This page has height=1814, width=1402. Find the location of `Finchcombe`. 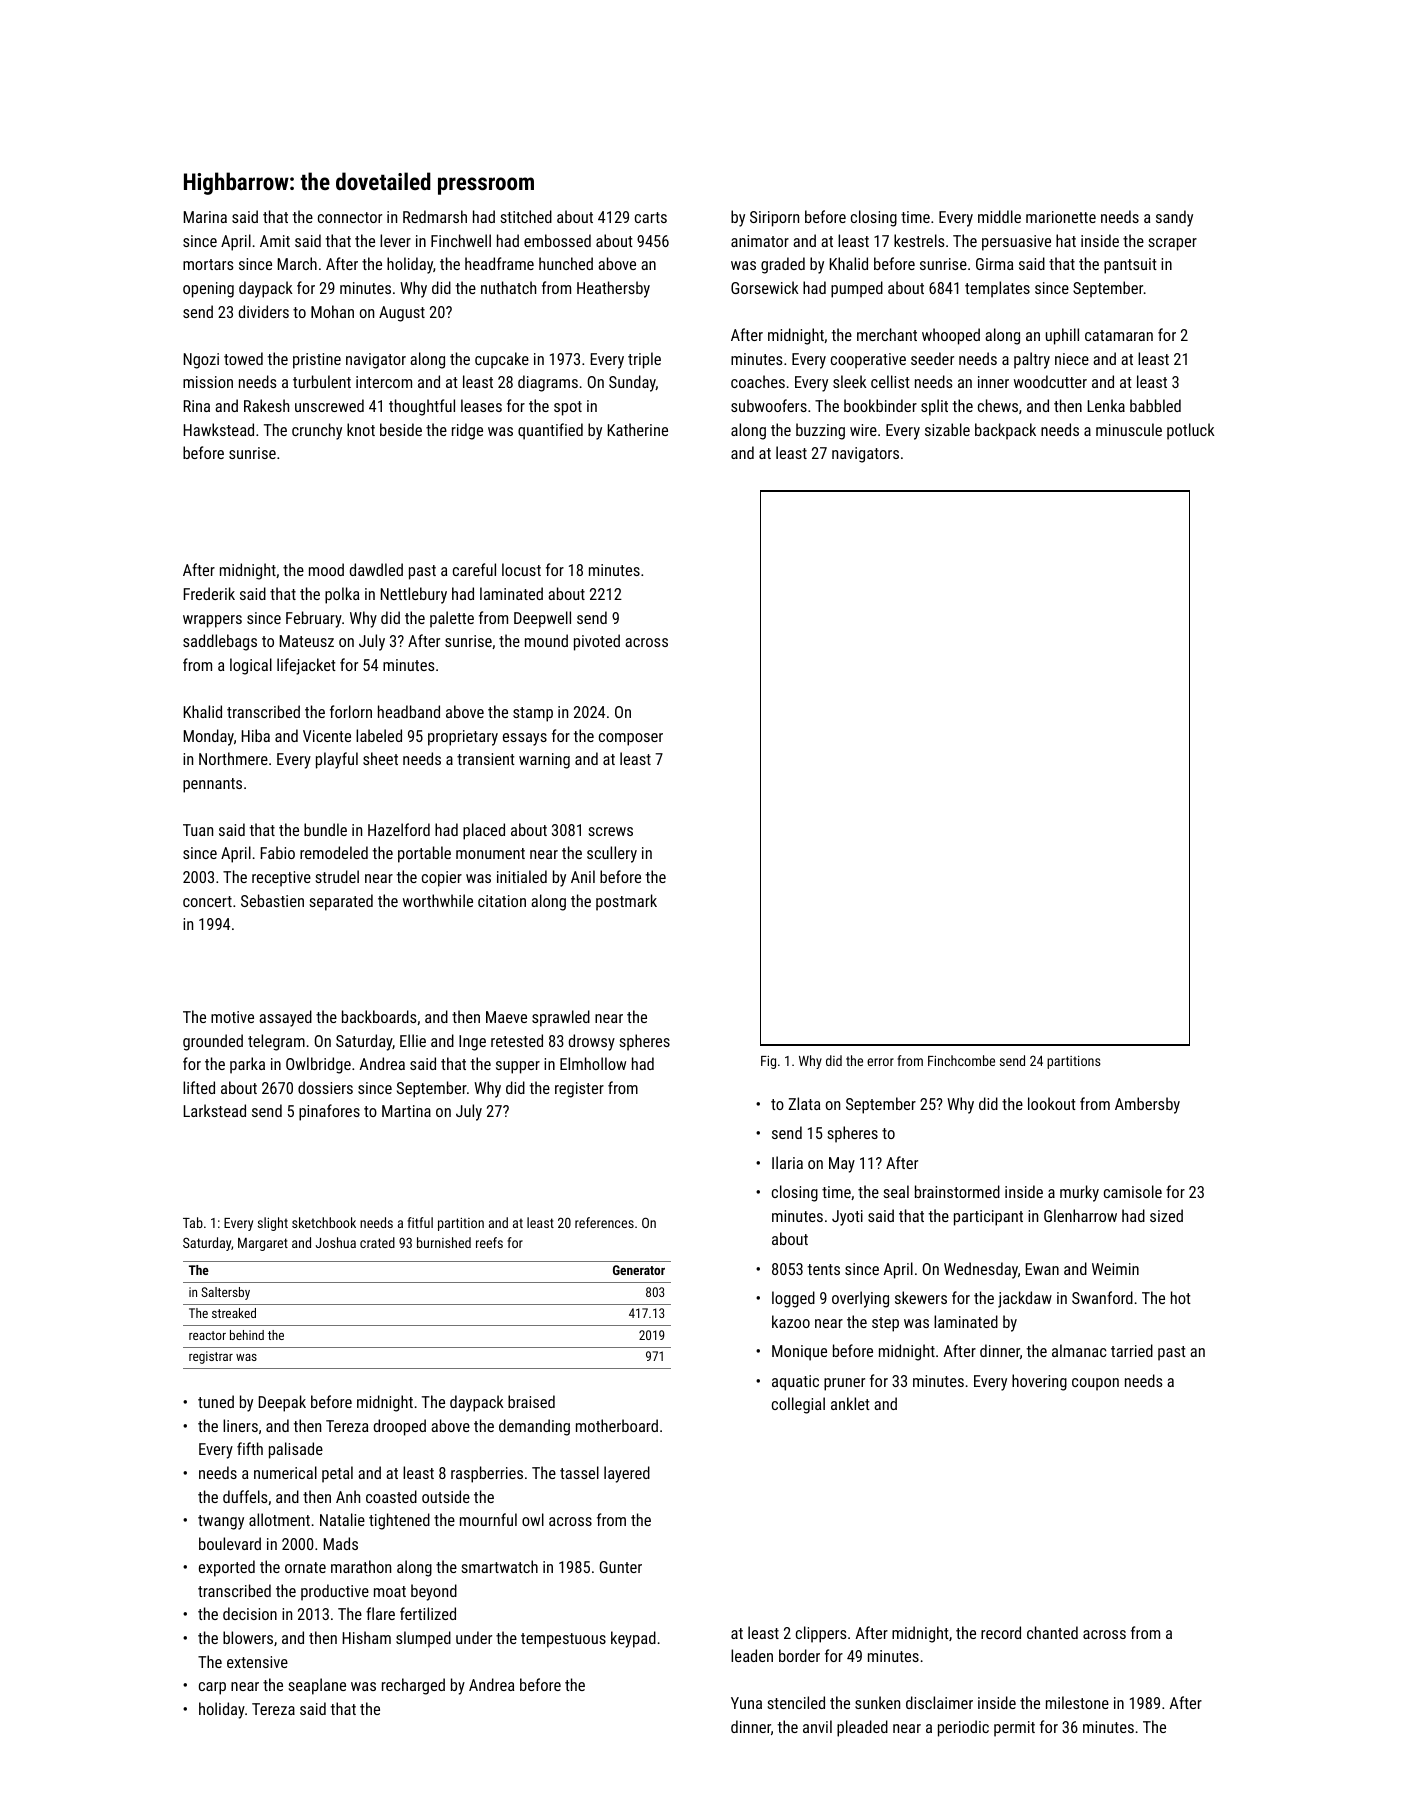

Finchcombe is located at coordinates (961, 1060).
